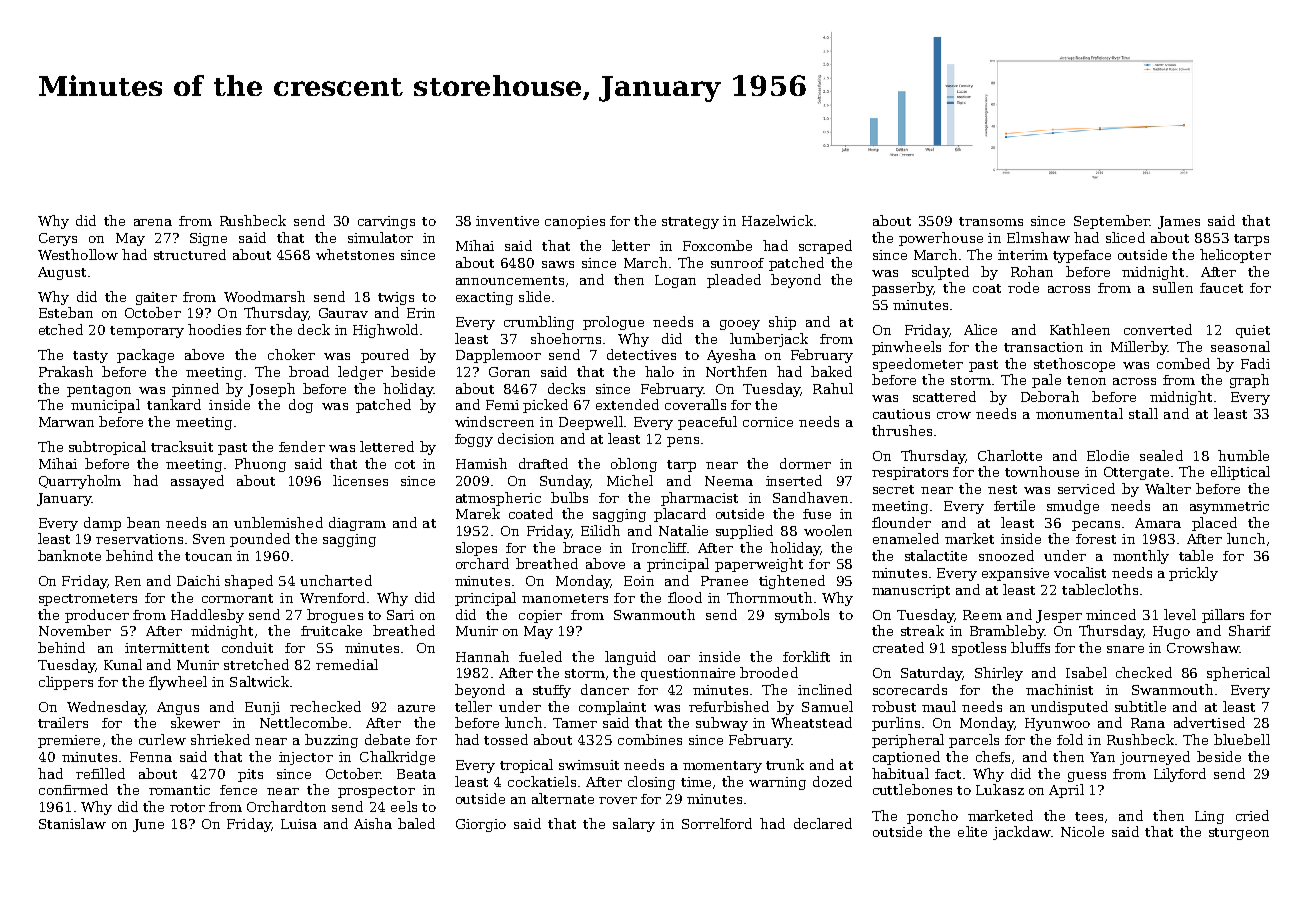 This image has width=1308, height=924. Describe the element at coordinates (582, 547) in the image. I see `brace` at that location.
